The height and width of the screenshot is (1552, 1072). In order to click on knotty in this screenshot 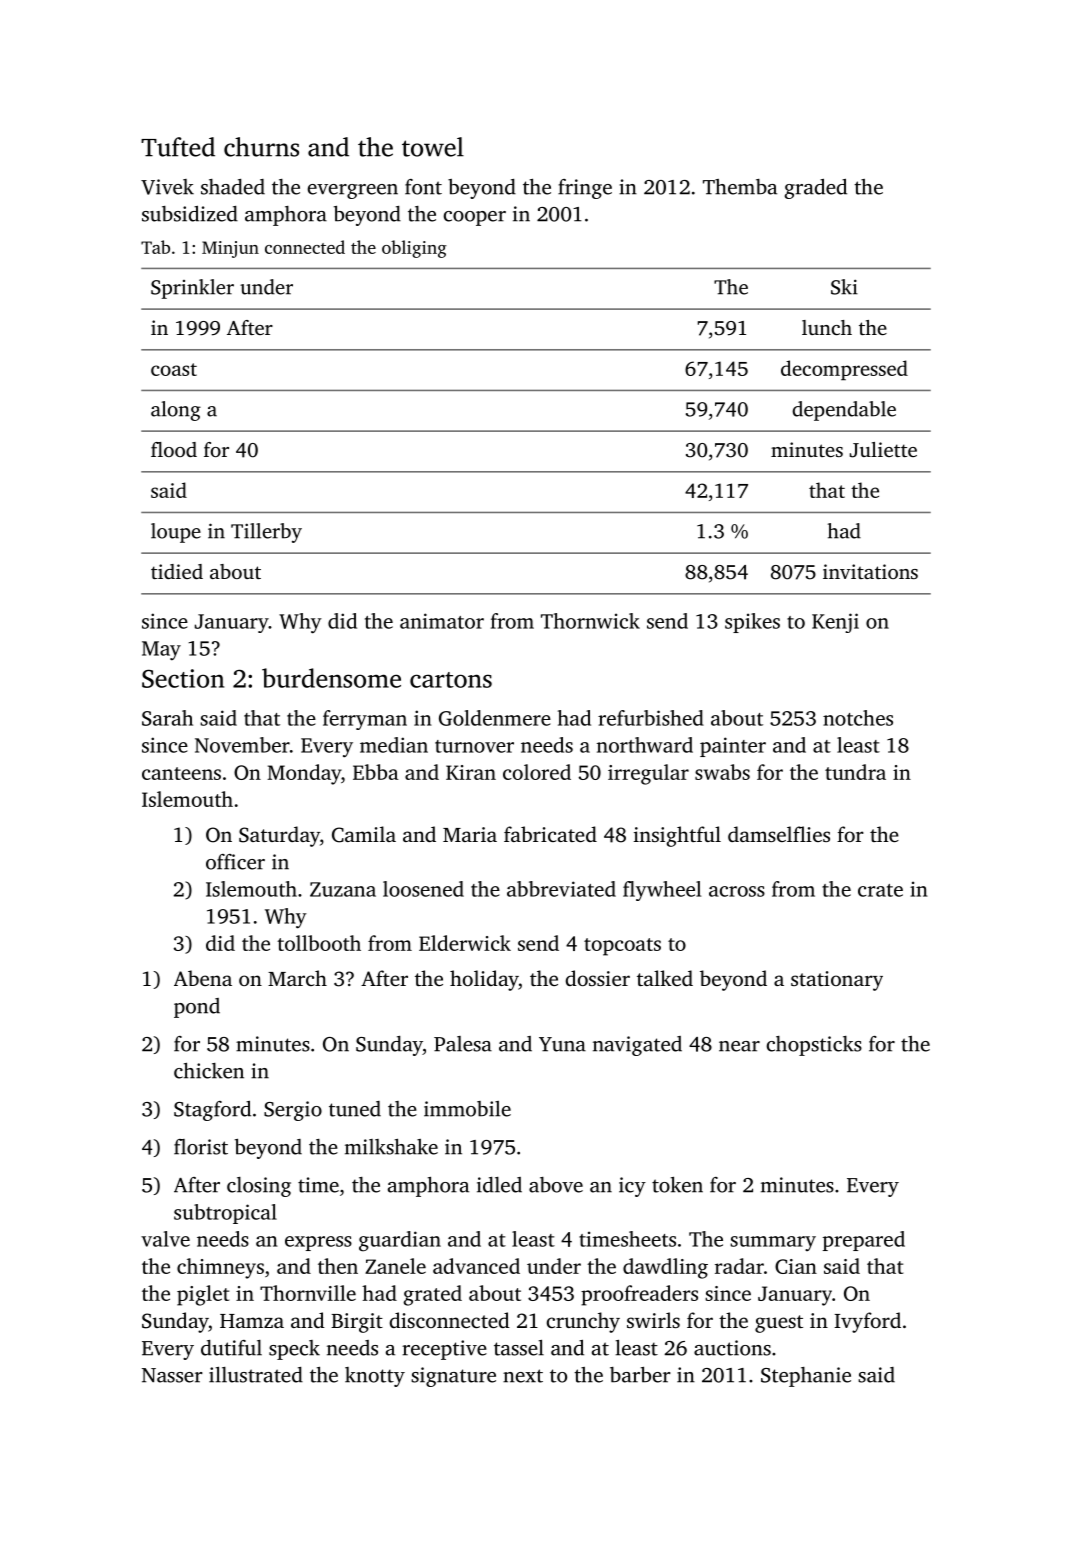, I will do `click(375, 1377)`.
